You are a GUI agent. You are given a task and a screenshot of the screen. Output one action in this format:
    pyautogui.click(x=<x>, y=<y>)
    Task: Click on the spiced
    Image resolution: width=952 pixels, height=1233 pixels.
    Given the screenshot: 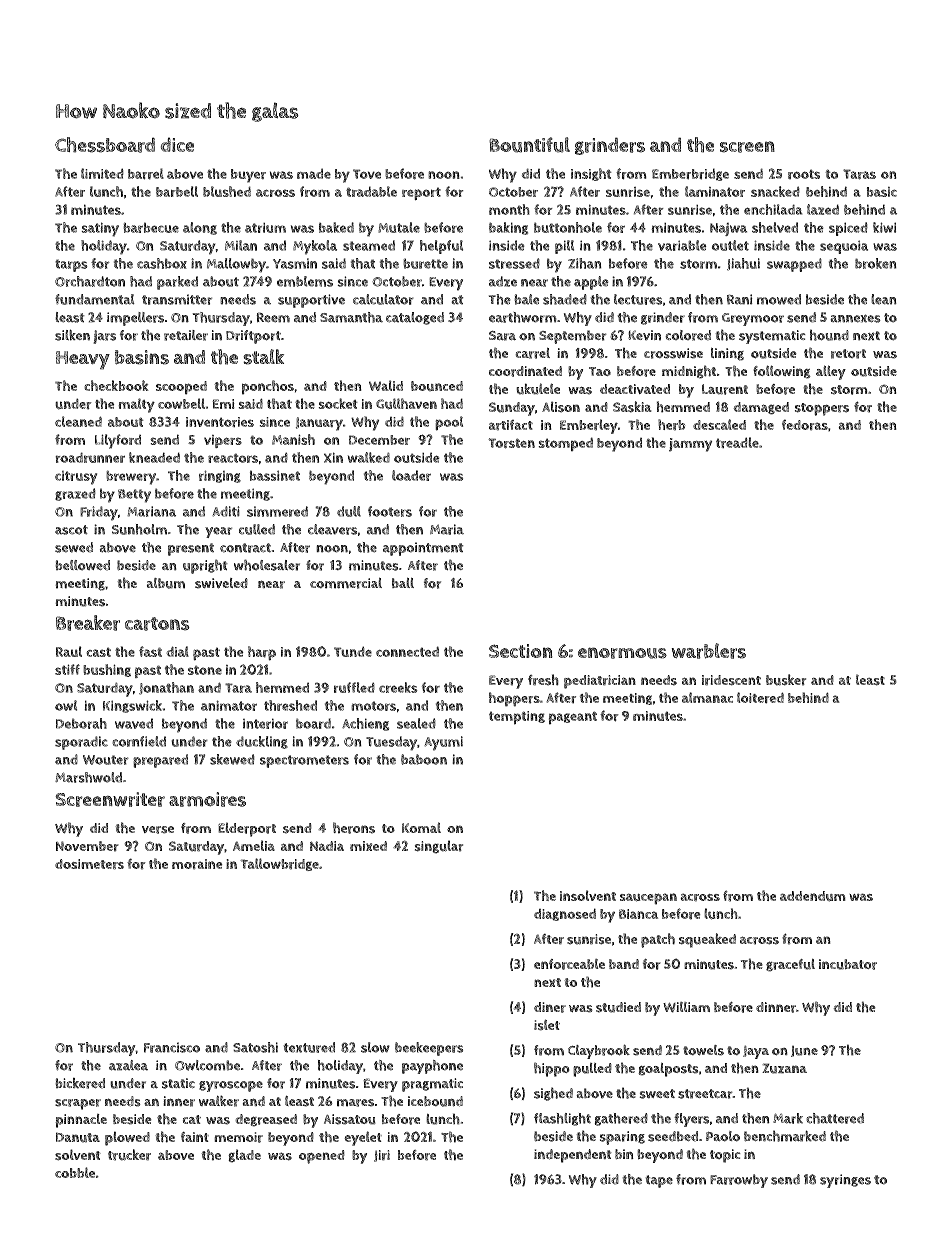 What is the action you would take?
    pyautogui.click(x=848, y=229)
